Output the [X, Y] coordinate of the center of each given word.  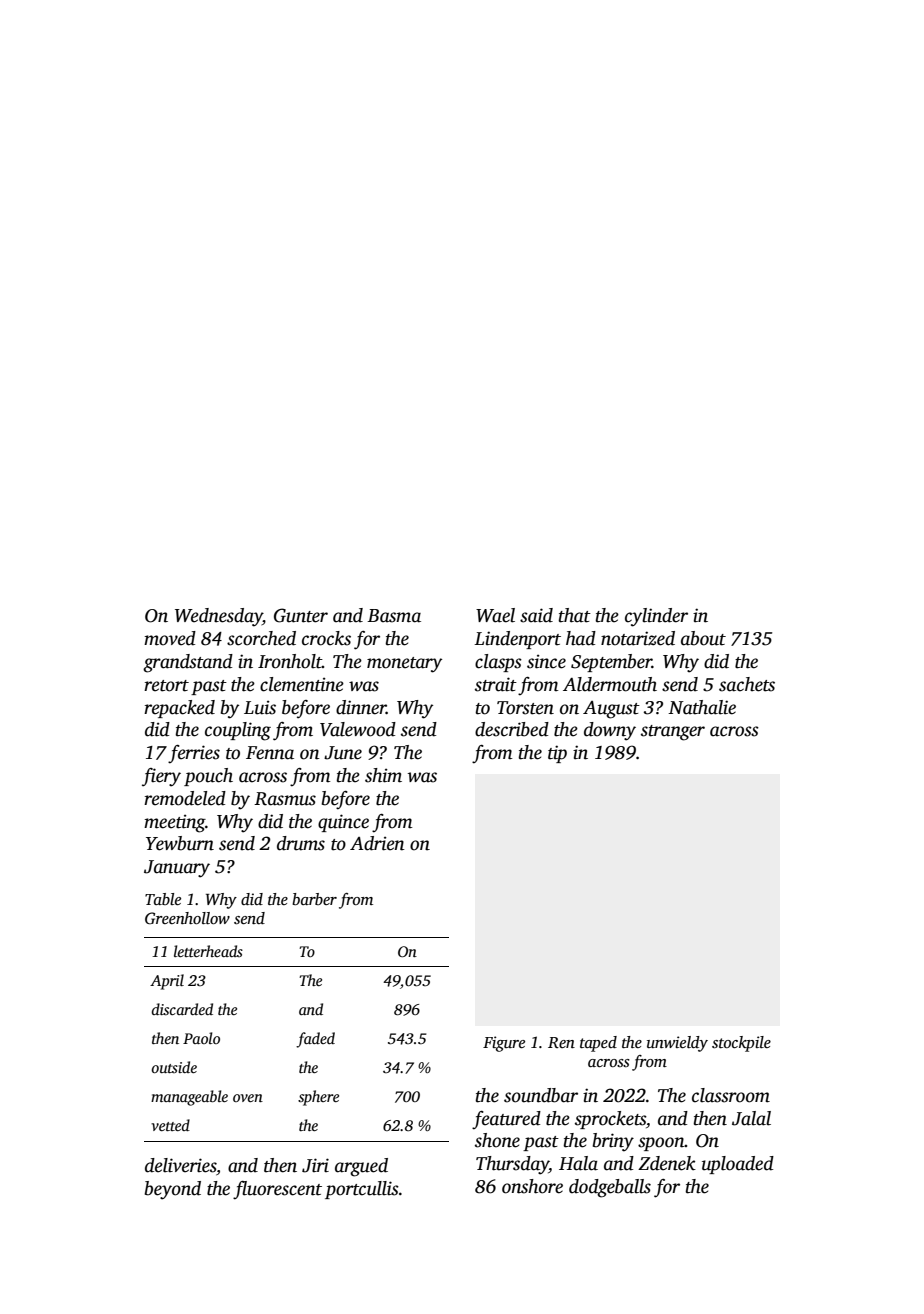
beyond [173, 1190]
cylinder [656, 617]
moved [170, 638]
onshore [532, 1186]
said [536, 615]
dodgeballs [610, 1188]
